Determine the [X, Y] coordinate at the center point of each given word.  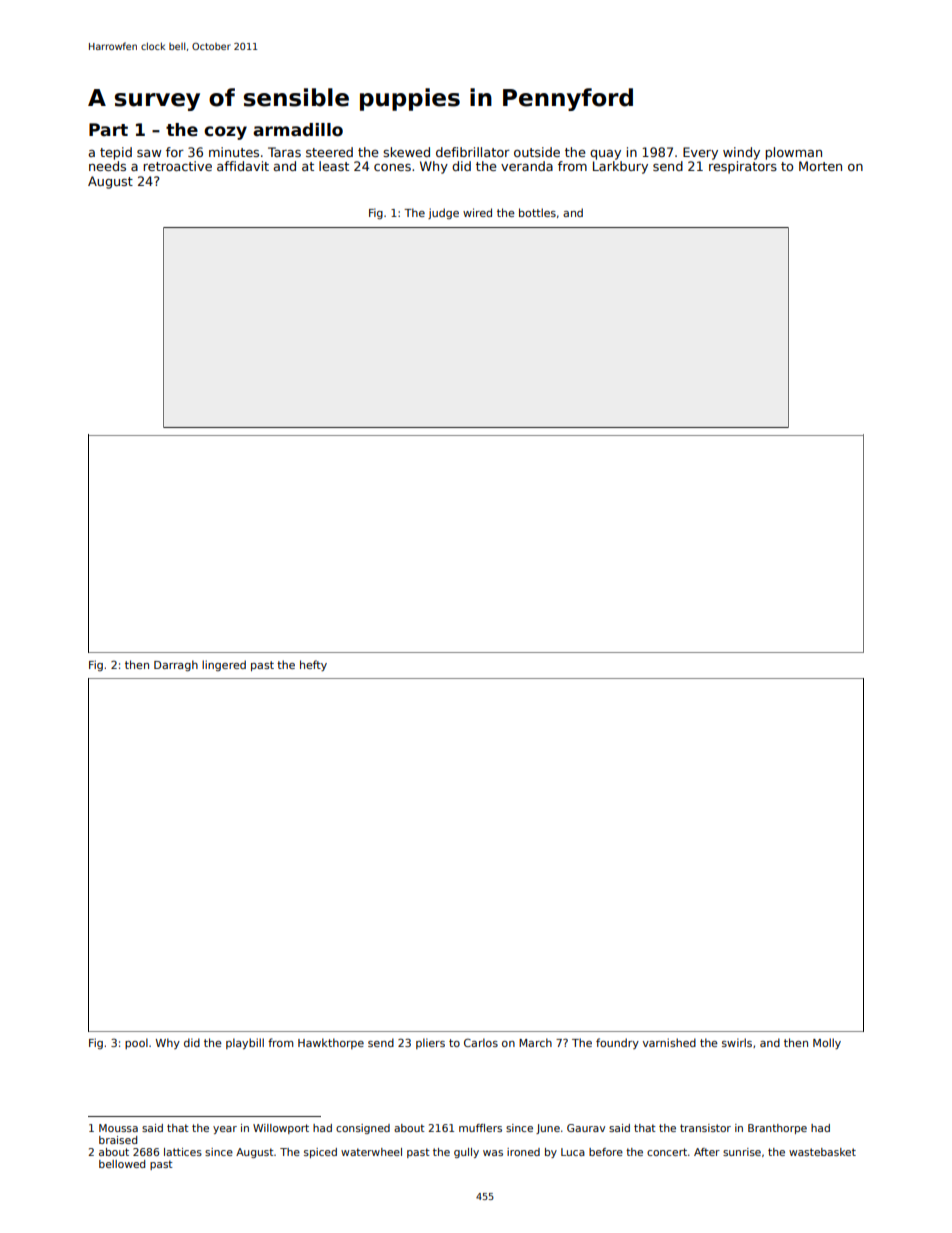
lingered [224, 665]
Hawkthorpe [331, 1043]
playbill [245, 1043]
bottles [537, 212]
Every [700, 153]
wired [477, 212]
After [707, 1152]
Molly [827, 1043]
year [225, 1130]
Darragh [176, 665]
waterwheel [371, 1152]
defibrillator [473, 152]
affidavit [243, 166]
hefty [313, 665]
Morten [820, 166]
